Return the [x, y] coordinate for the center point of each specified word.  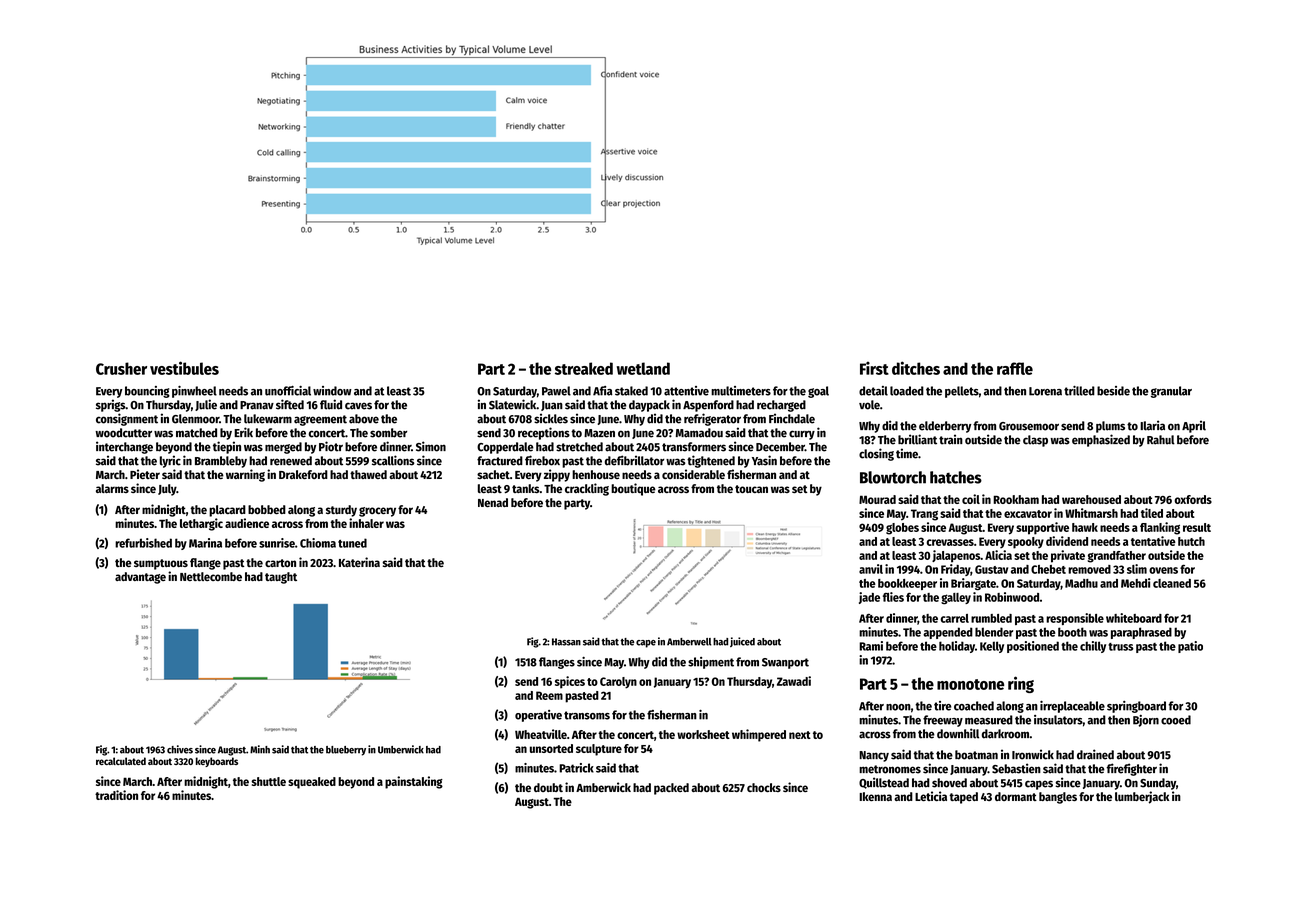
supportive [1042, 528]
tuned [352, 543]
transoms [587, 715]
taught [281, 578]
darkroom [1005, 734]
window [332, 391]
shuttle [268, 781]
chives [180, 749]
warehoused [1091, 499]
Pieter [145, 474]
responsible [1075, 619]
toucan [751, 489]
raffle [1015, 368]
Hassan [566, 642]
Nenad [493, 502]
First [874, 368]
